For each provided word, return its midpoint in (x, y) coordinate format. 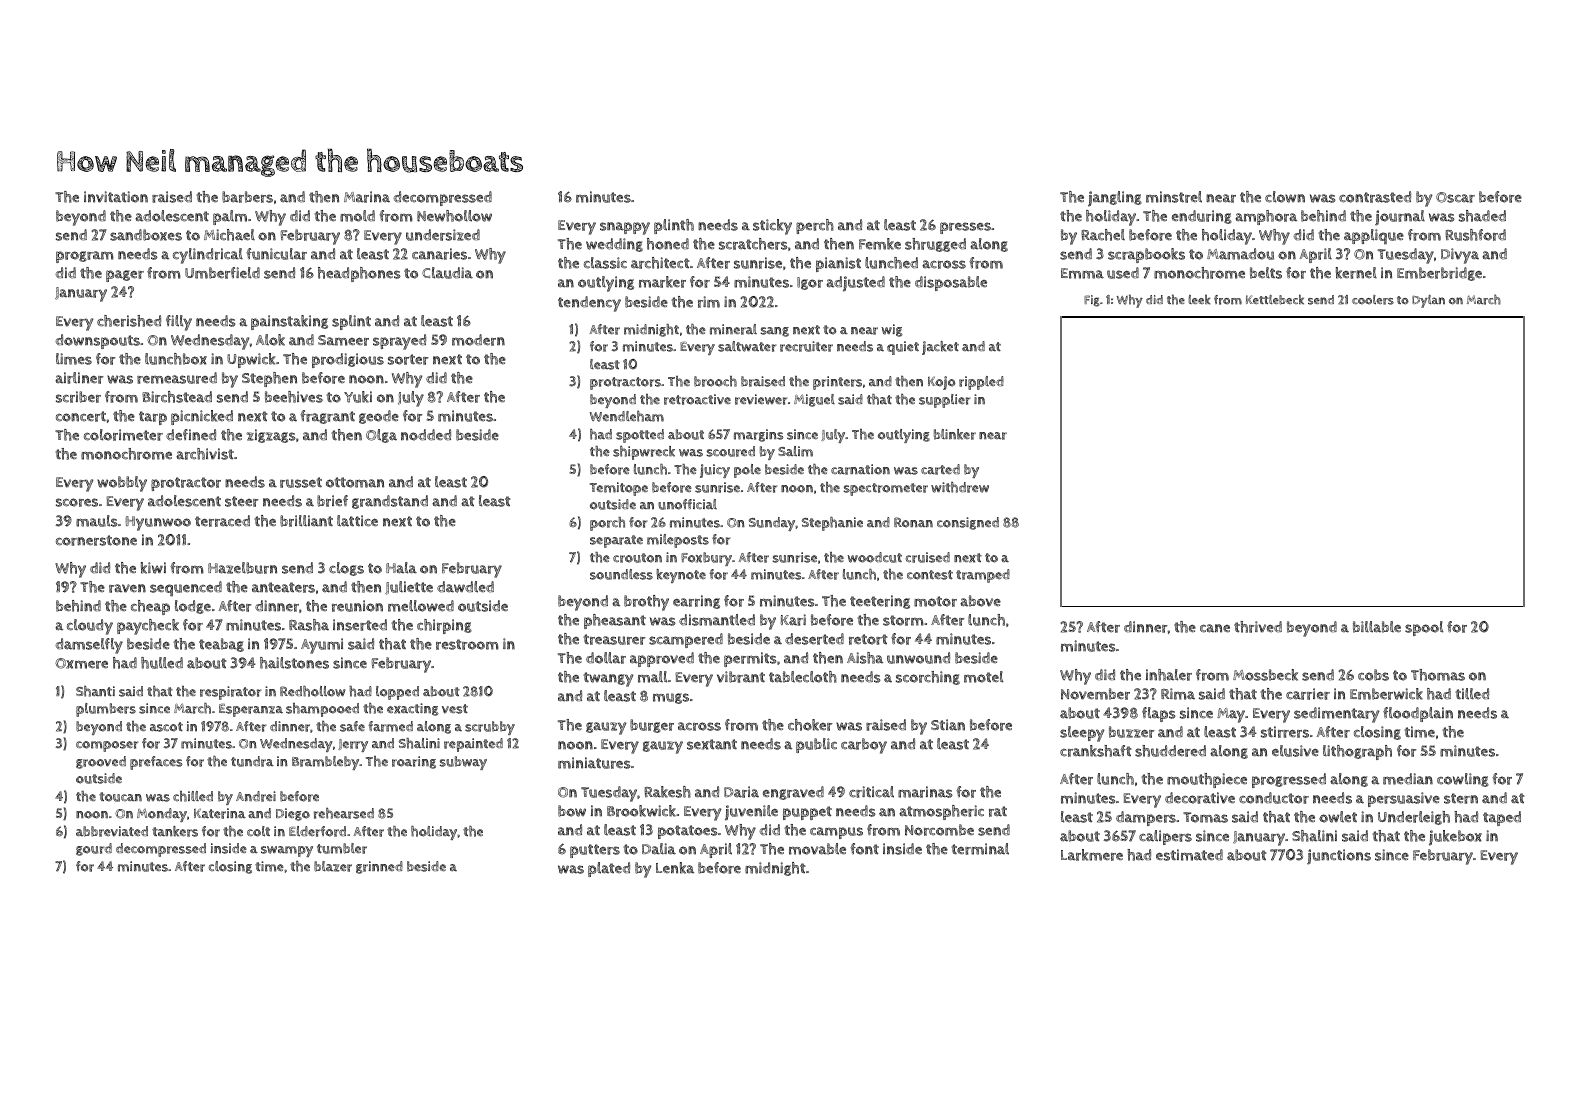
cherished (129, 321)
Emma (1082, 273)
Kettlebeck (1275, 299)
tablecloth (803, 677)
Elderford (317, 831)
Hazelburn (242, 568)
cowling (1463, 780)
